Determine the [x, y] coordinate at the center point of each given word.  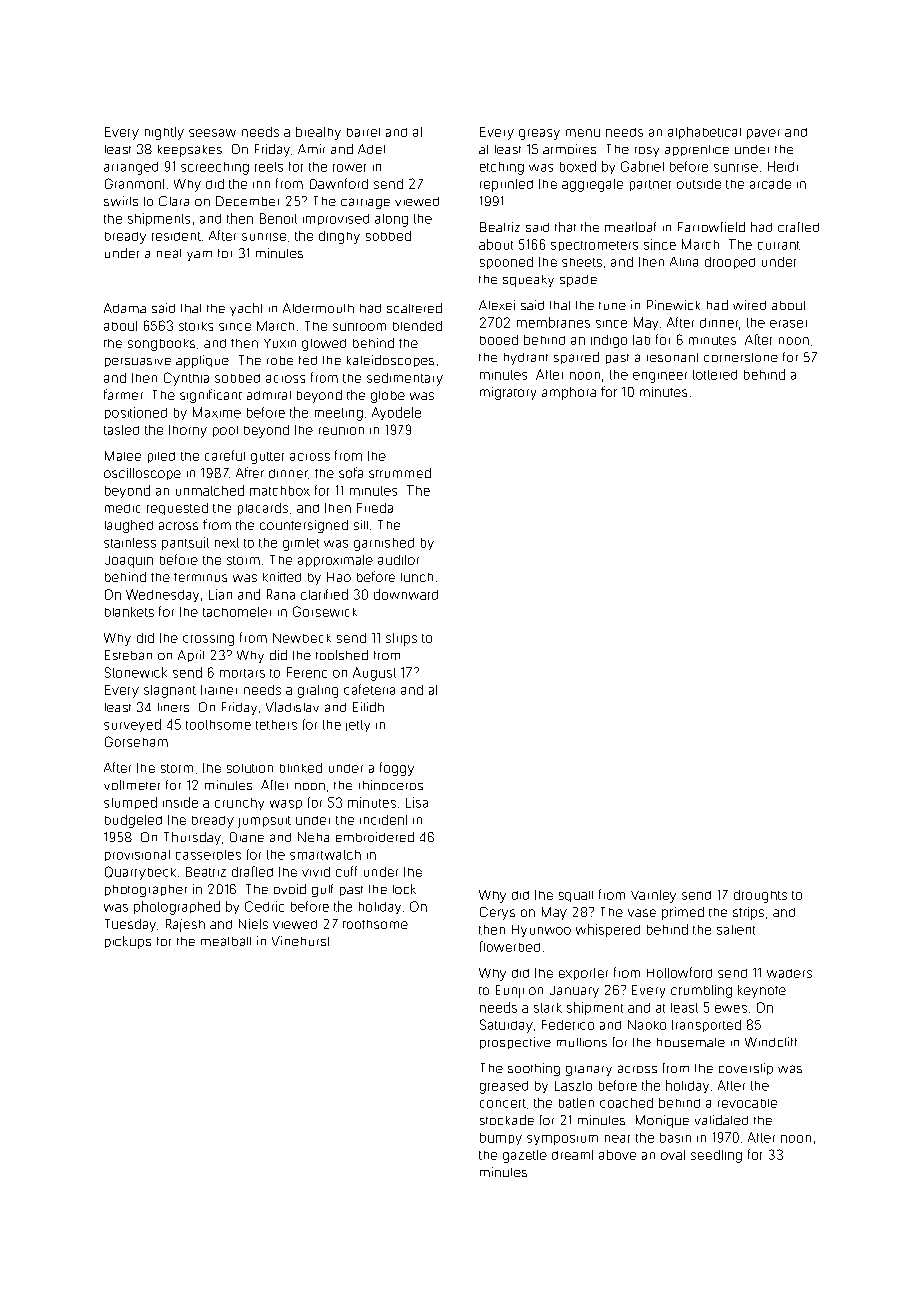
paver [763, 134]
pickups [128, 942]
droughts [760, 896]
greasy [539, 134]
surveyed [132, 725]
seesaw [212, 133]
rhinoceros [391, 785]
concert [503, 1103]
